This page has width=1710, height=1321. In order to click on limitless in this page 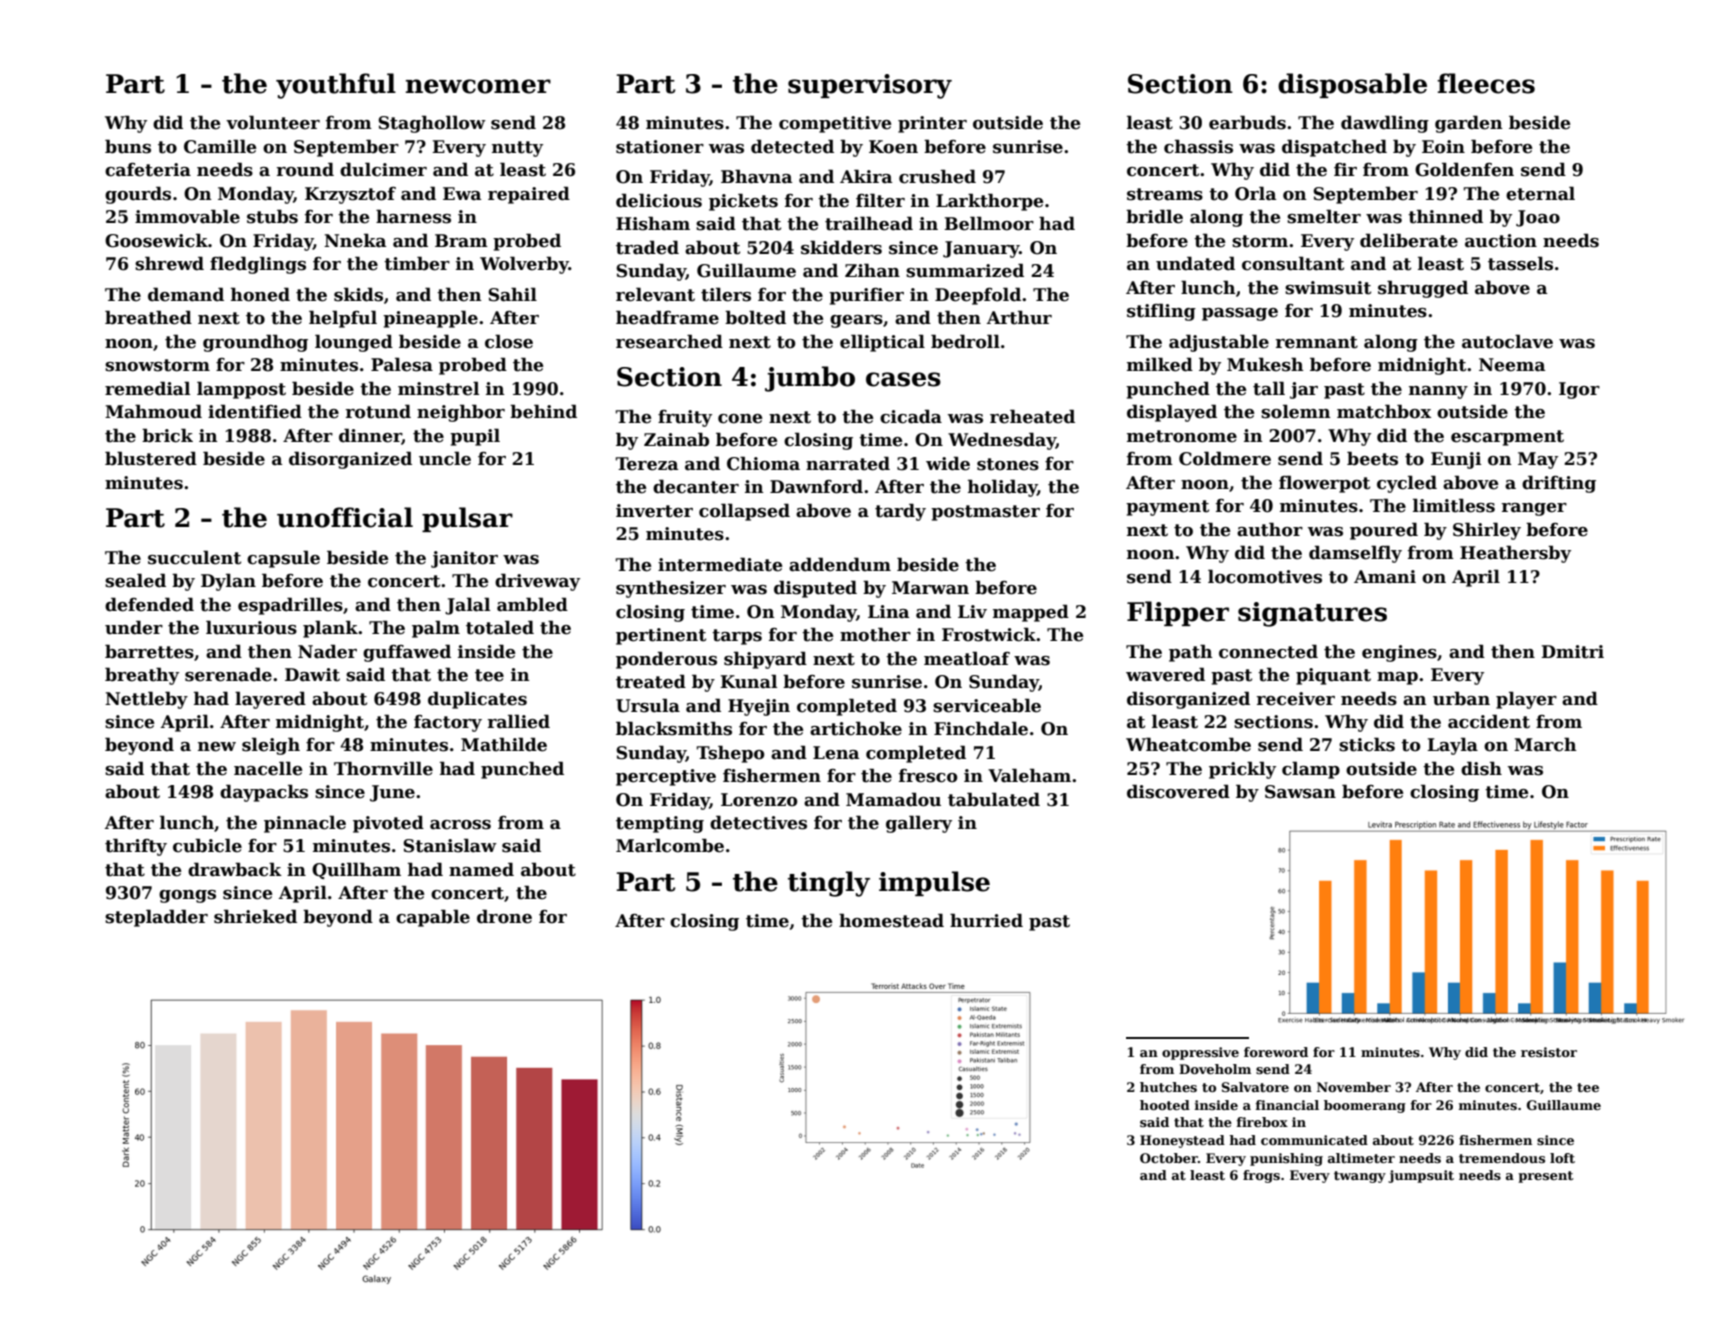, I will do `click(1454, 505)`.
